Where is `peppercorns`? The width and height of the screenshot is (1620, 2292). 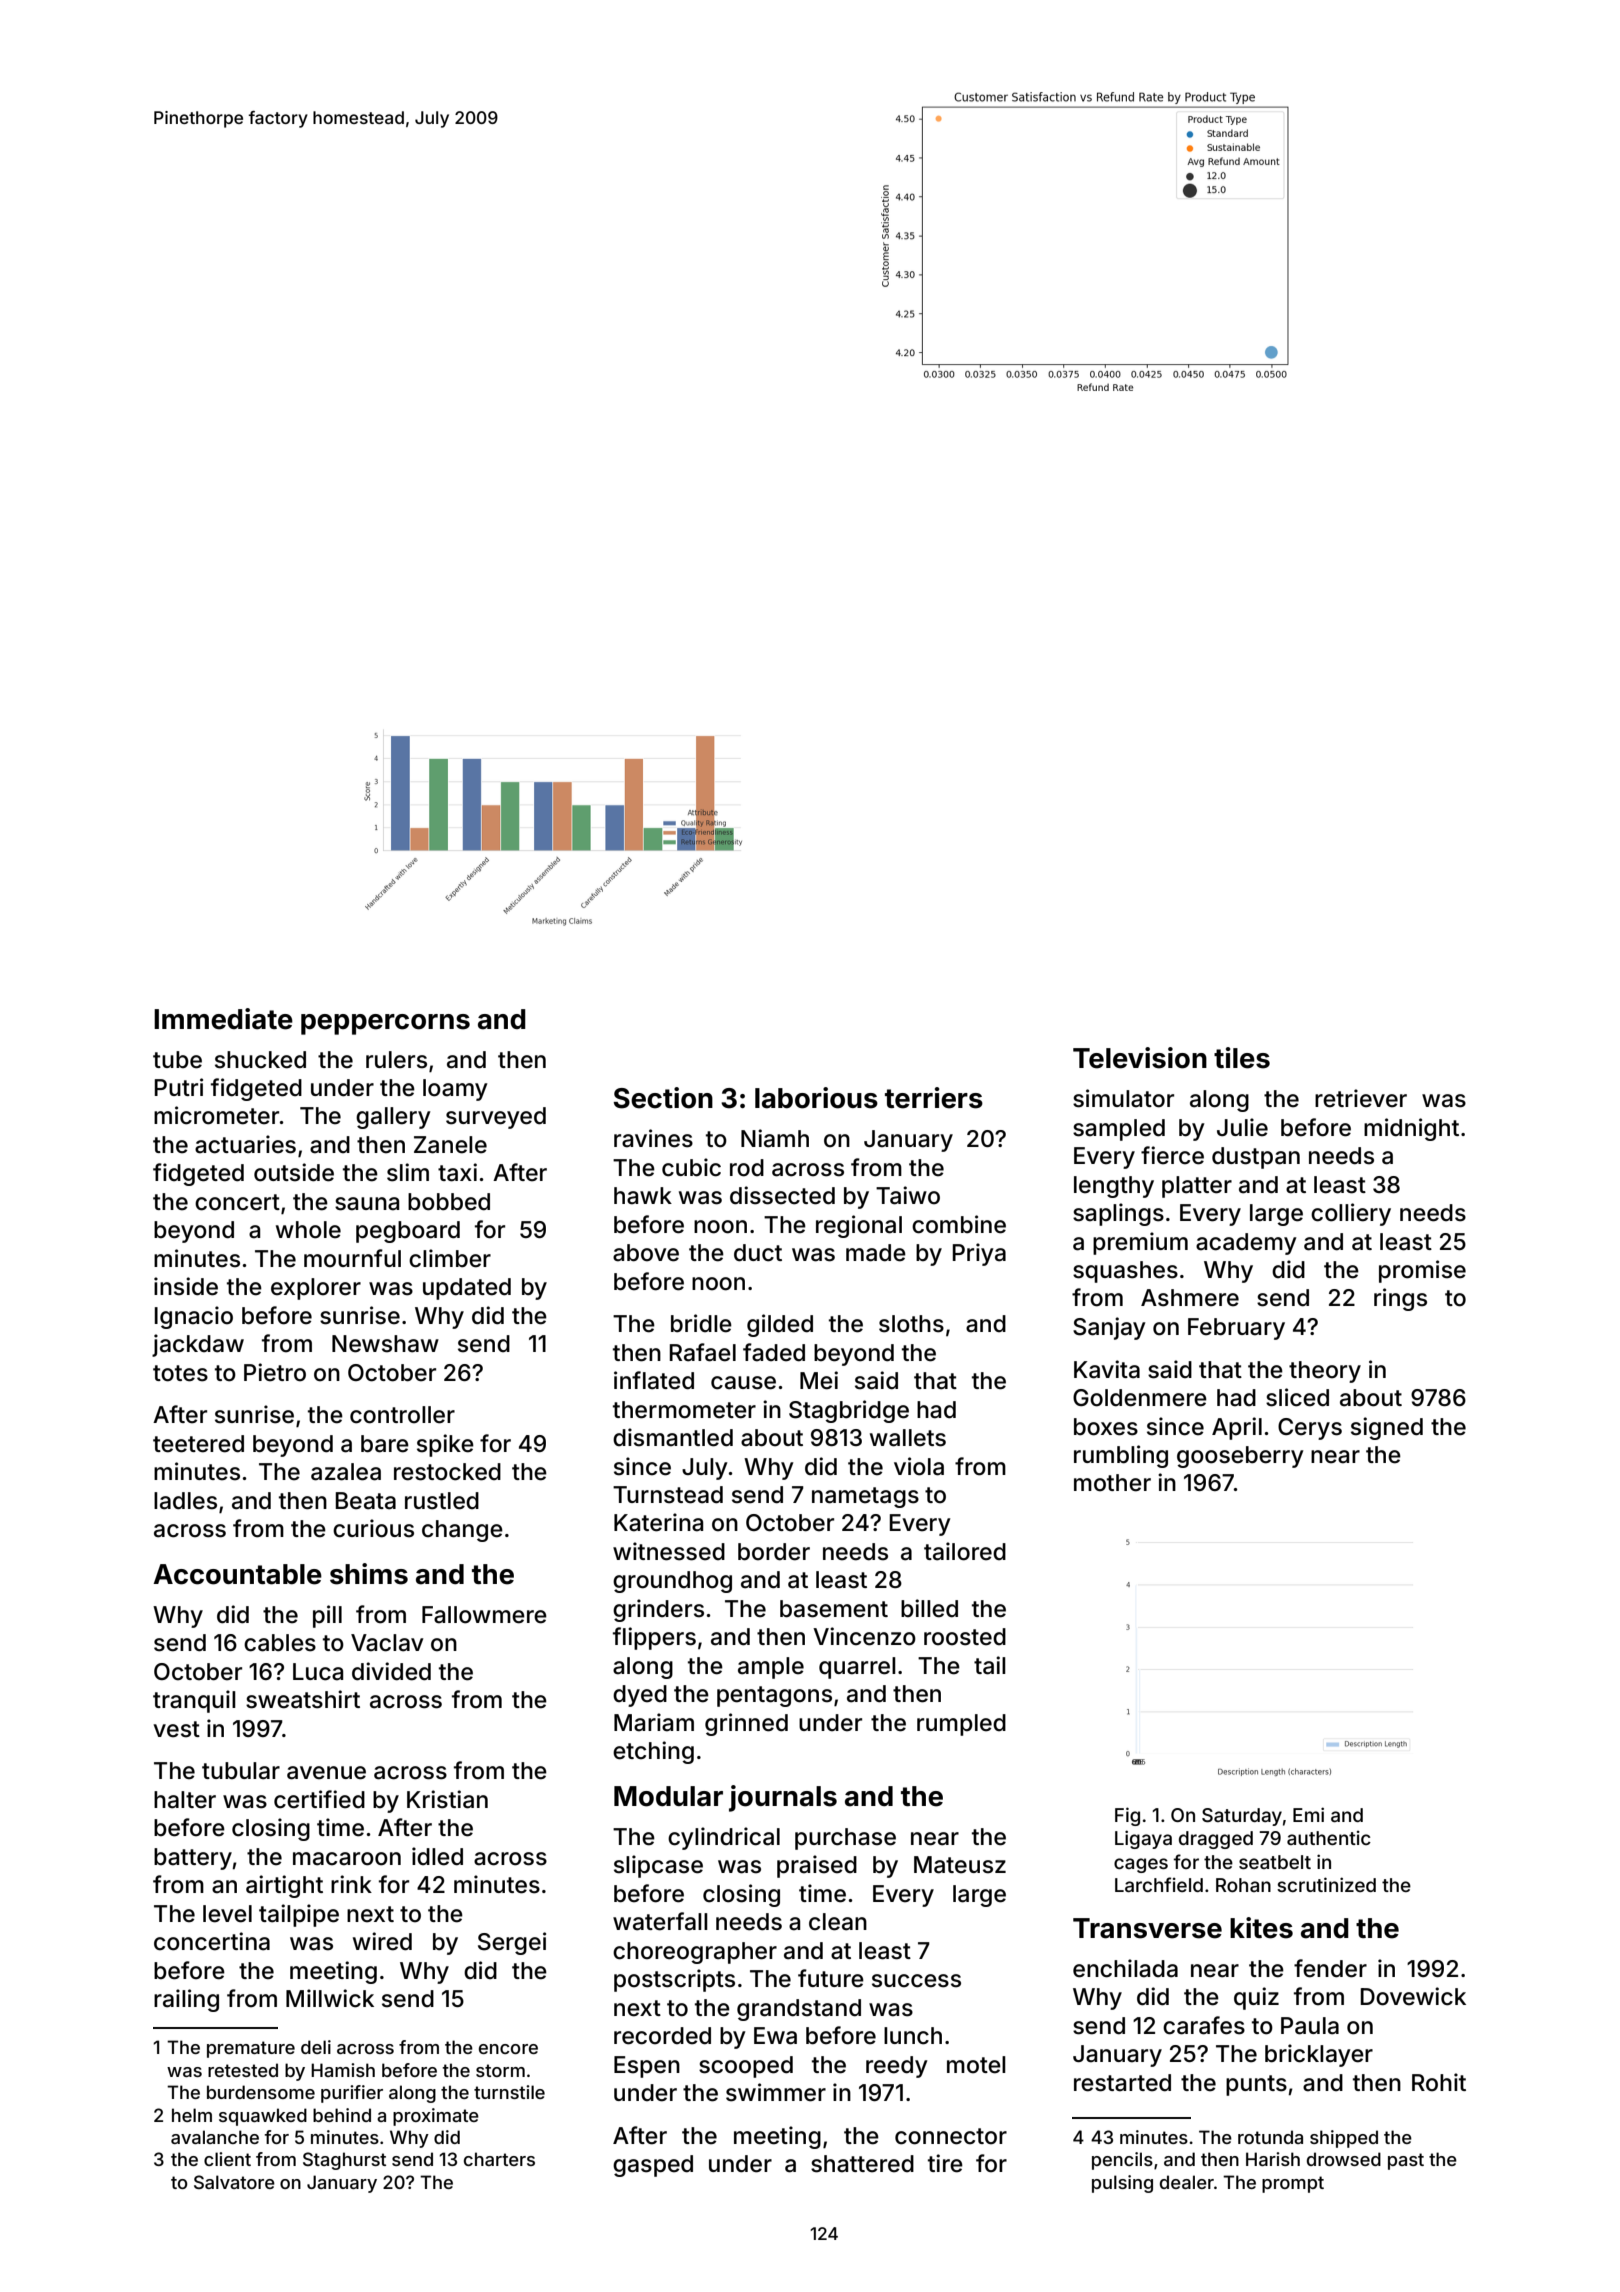
peppercorns is located at coordinates (385, 1024).
